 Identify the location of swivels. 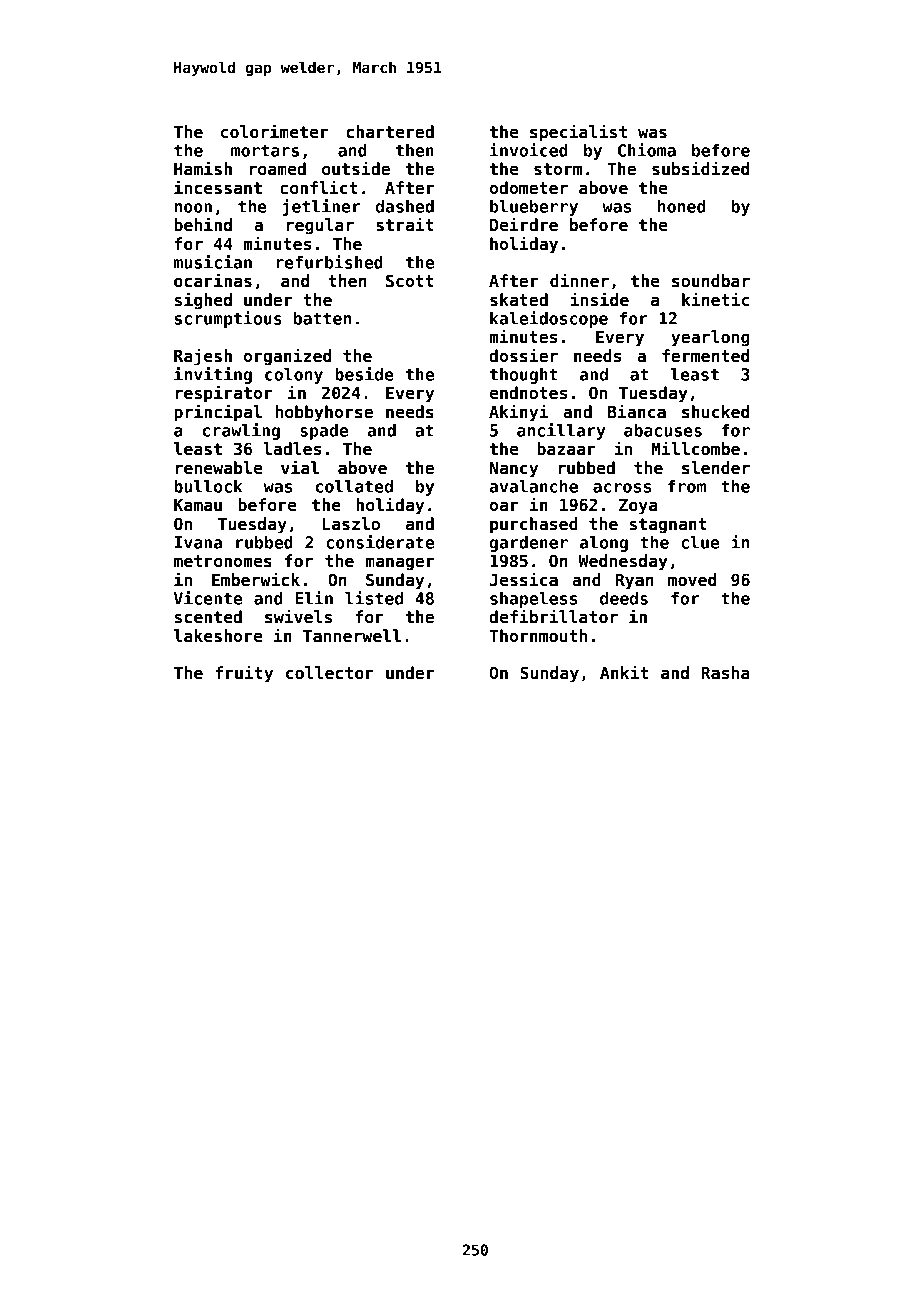
(298, 616).
